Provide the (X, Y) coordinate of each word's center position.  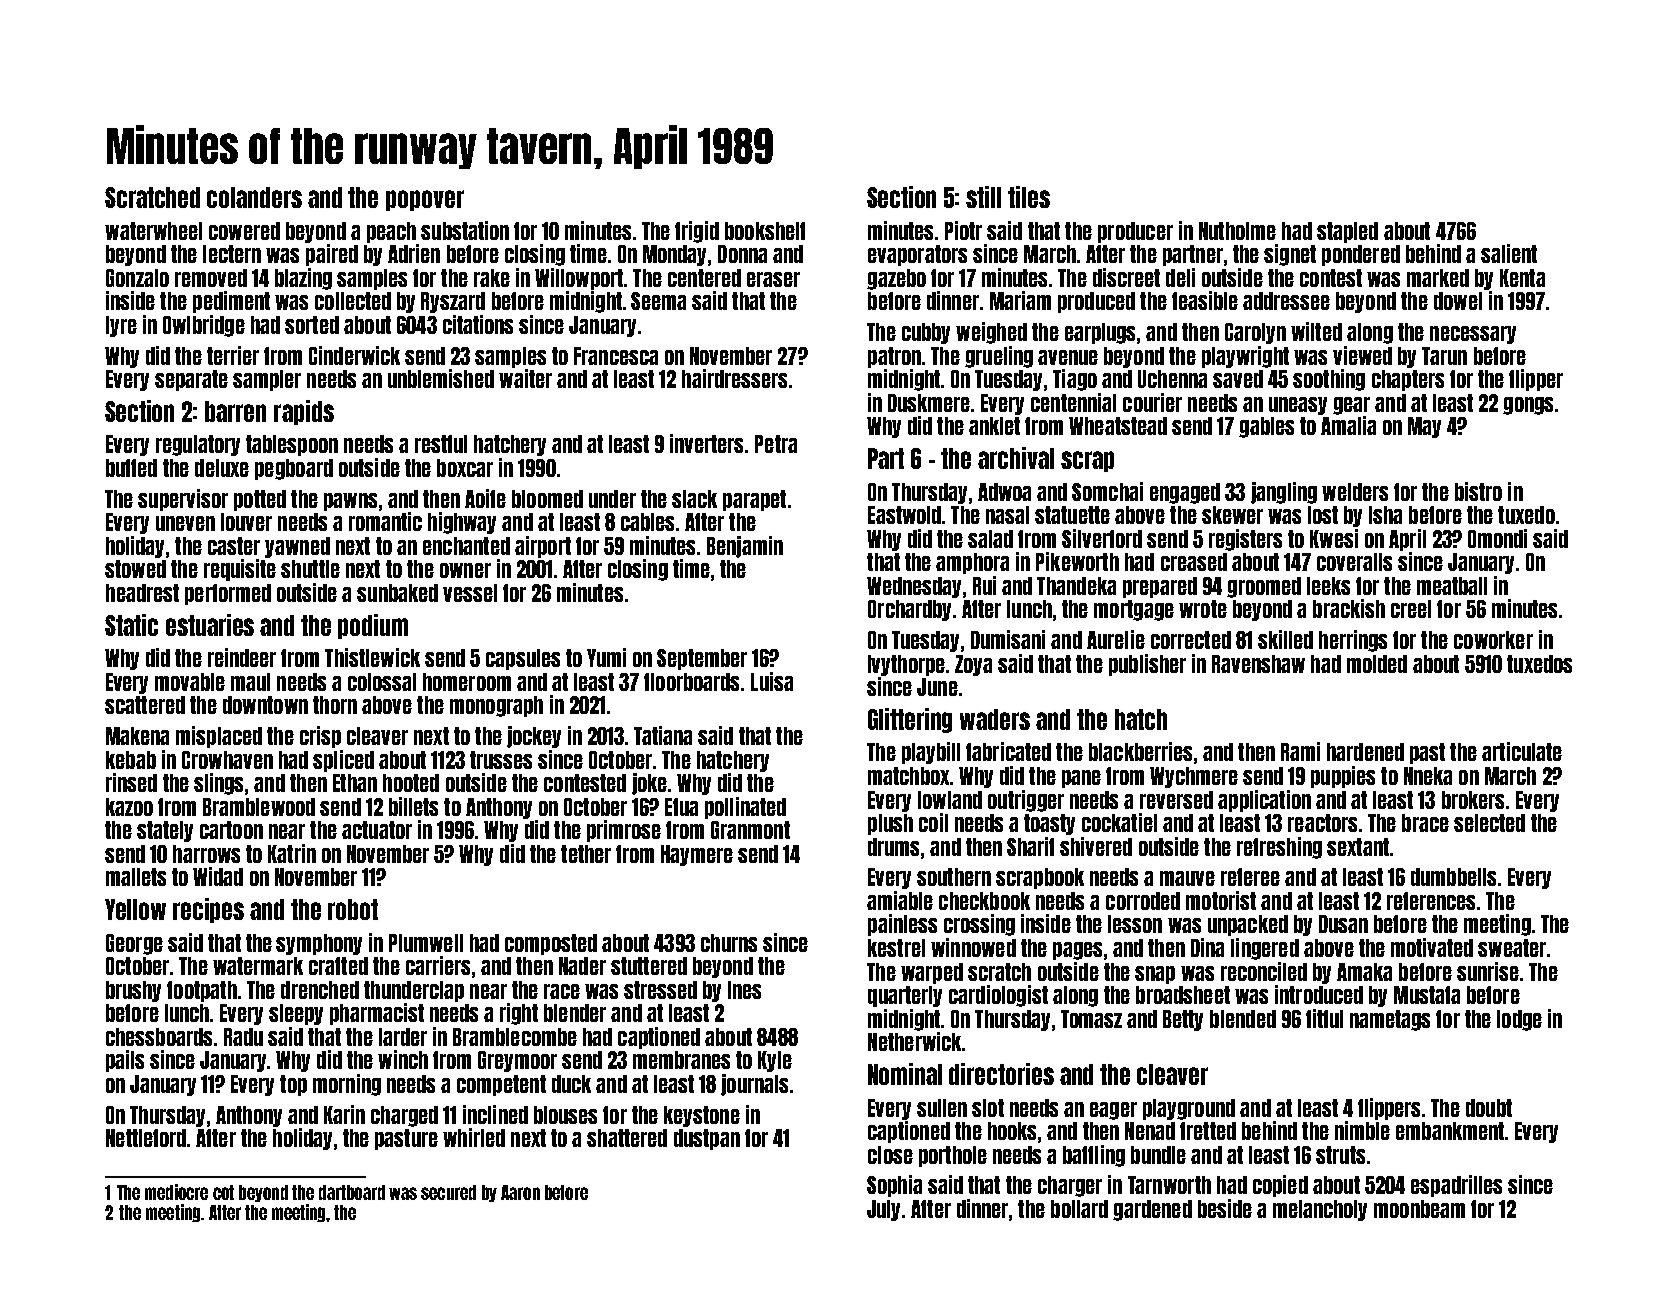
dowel (1458, 301)
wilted (1316, 331)
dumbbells (1453, 877)
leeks (1328, 586)
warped (932, 973)
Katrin (292, 853)
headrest (142, 593)
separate (191, 380)
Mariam (1020, 300)
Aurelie (1116, 639)
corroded (1143, 901)
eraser (773, 279)
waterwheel (153, 231)
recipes (208, 910)
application (1264, 801)
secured (448, 1192)
